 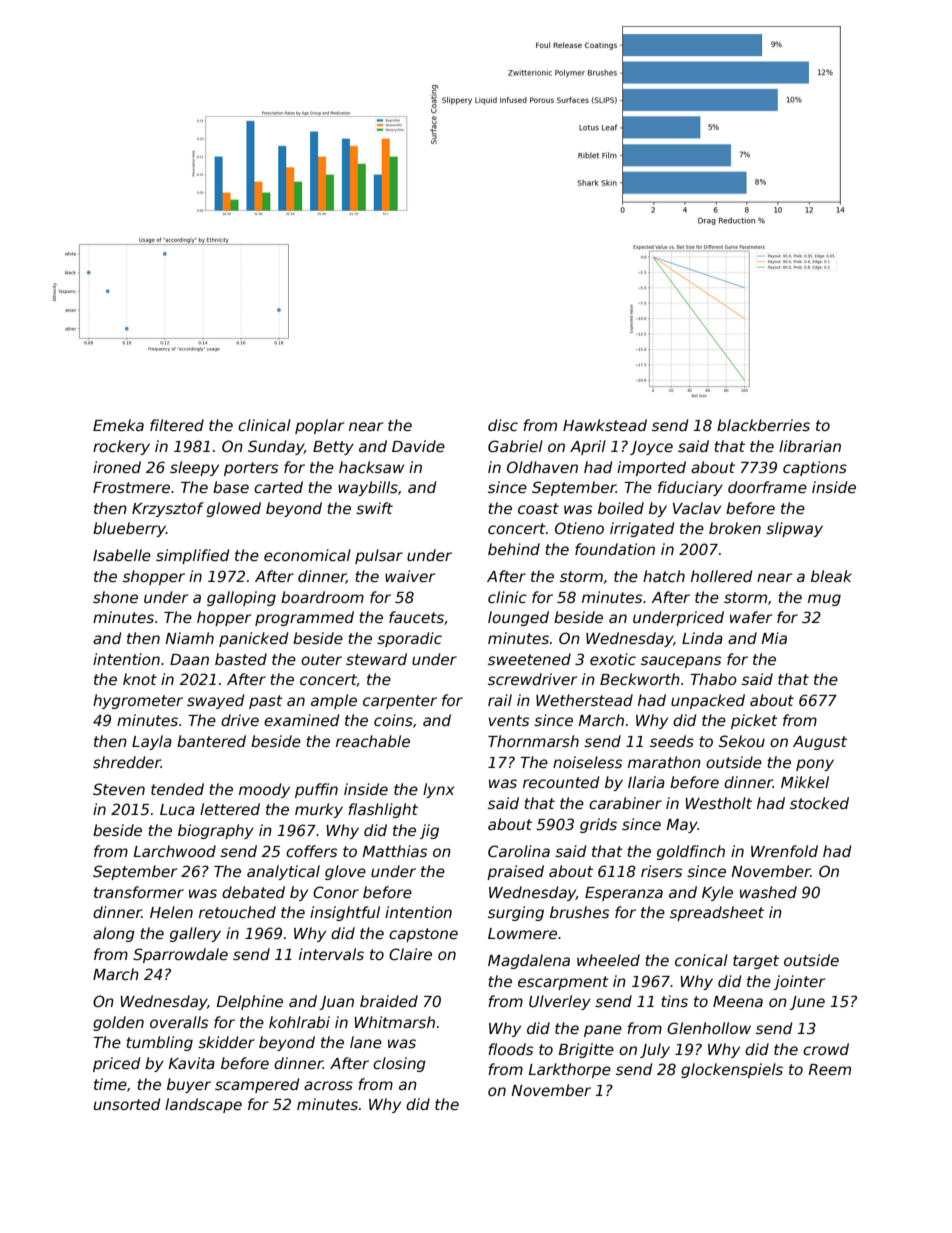 What do you see at coordinates (374, 508) in the screenshot?
I see `swift` at bounding box center [374, 508].
